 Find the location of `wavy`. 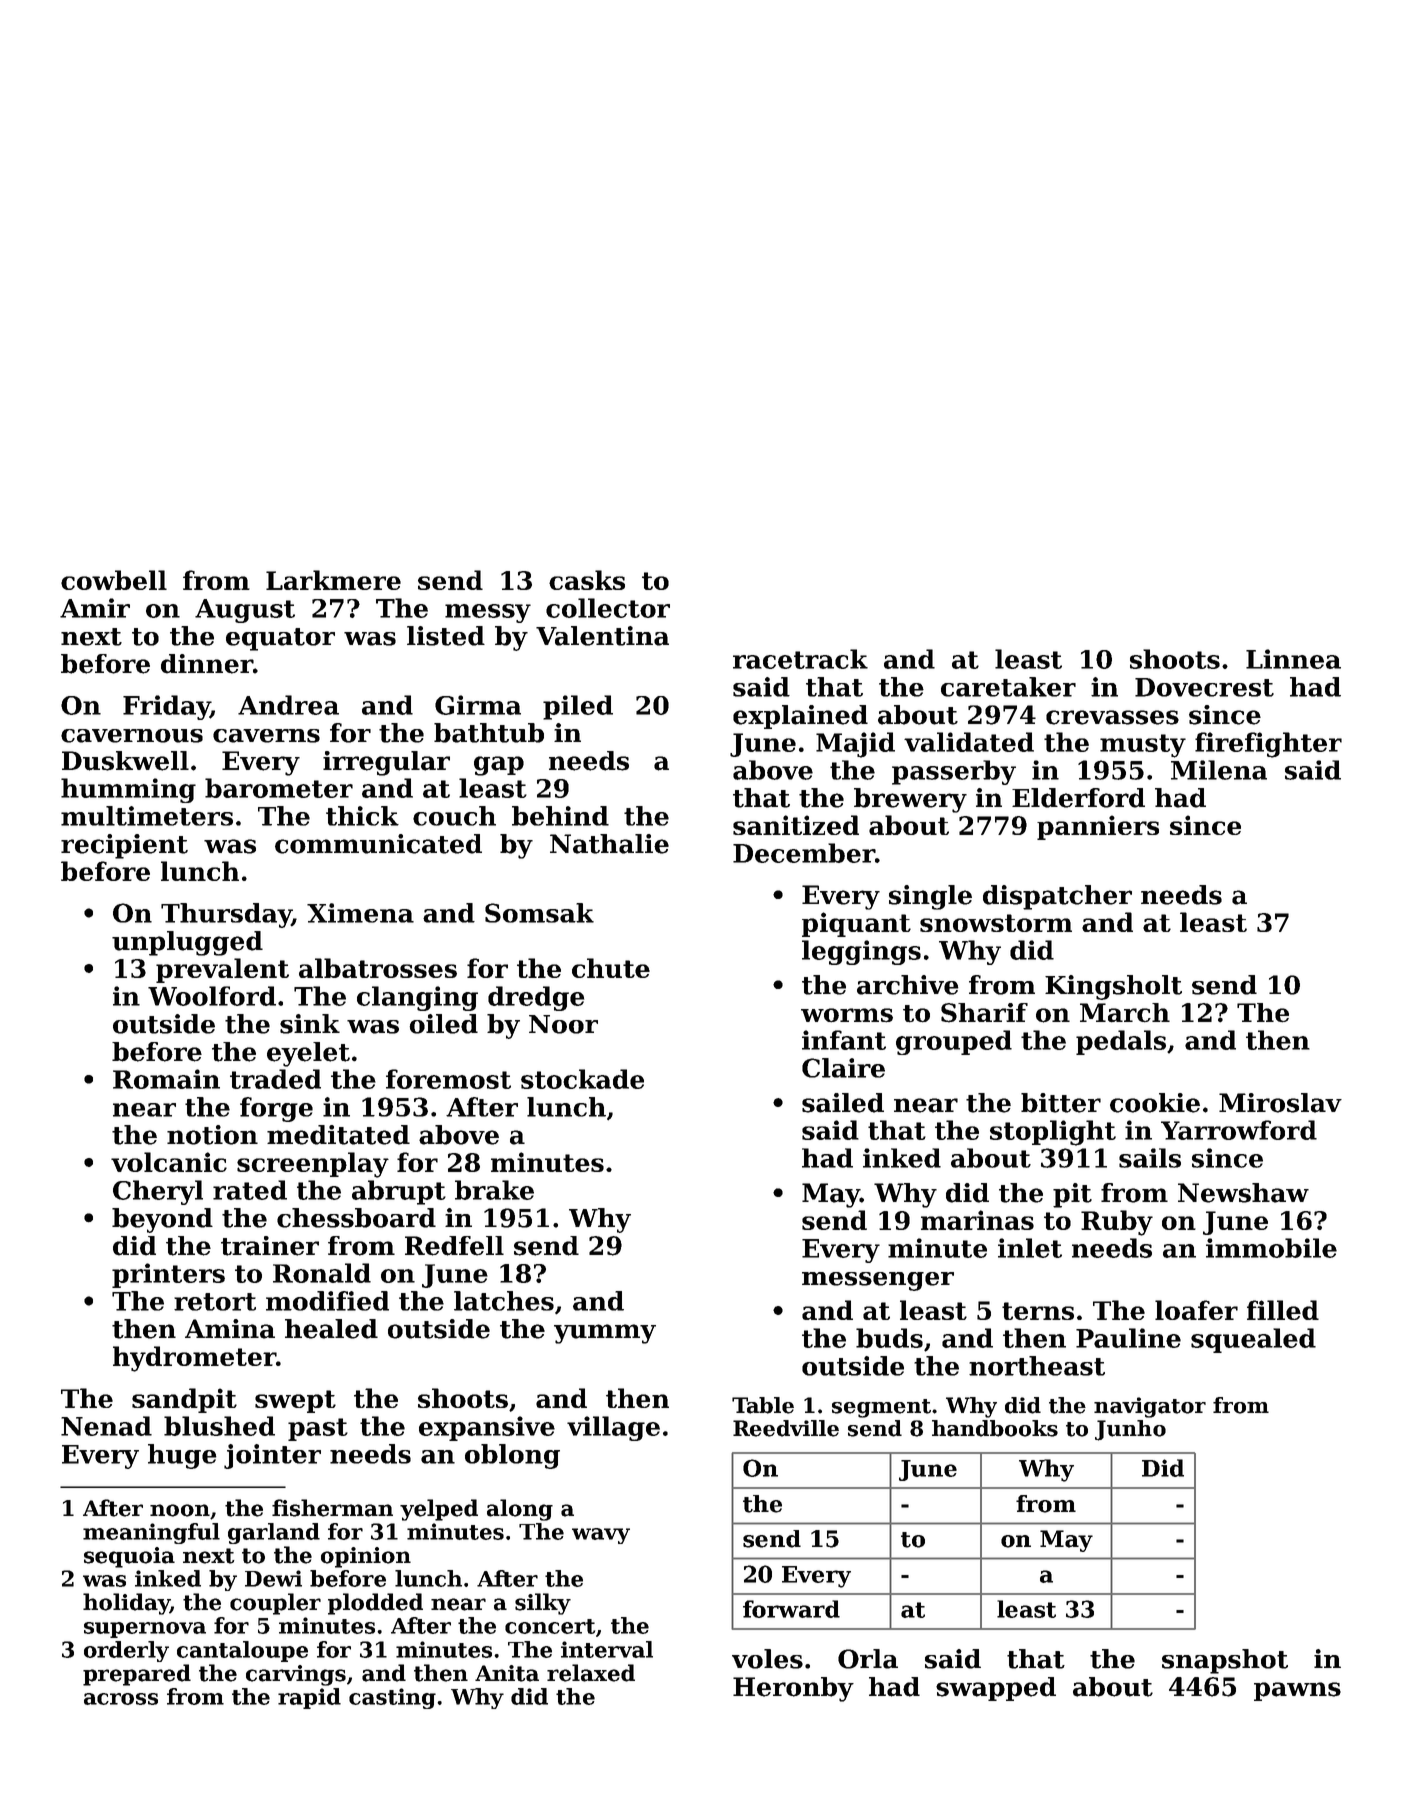

wavy is located at coordinates (601, 1536).
